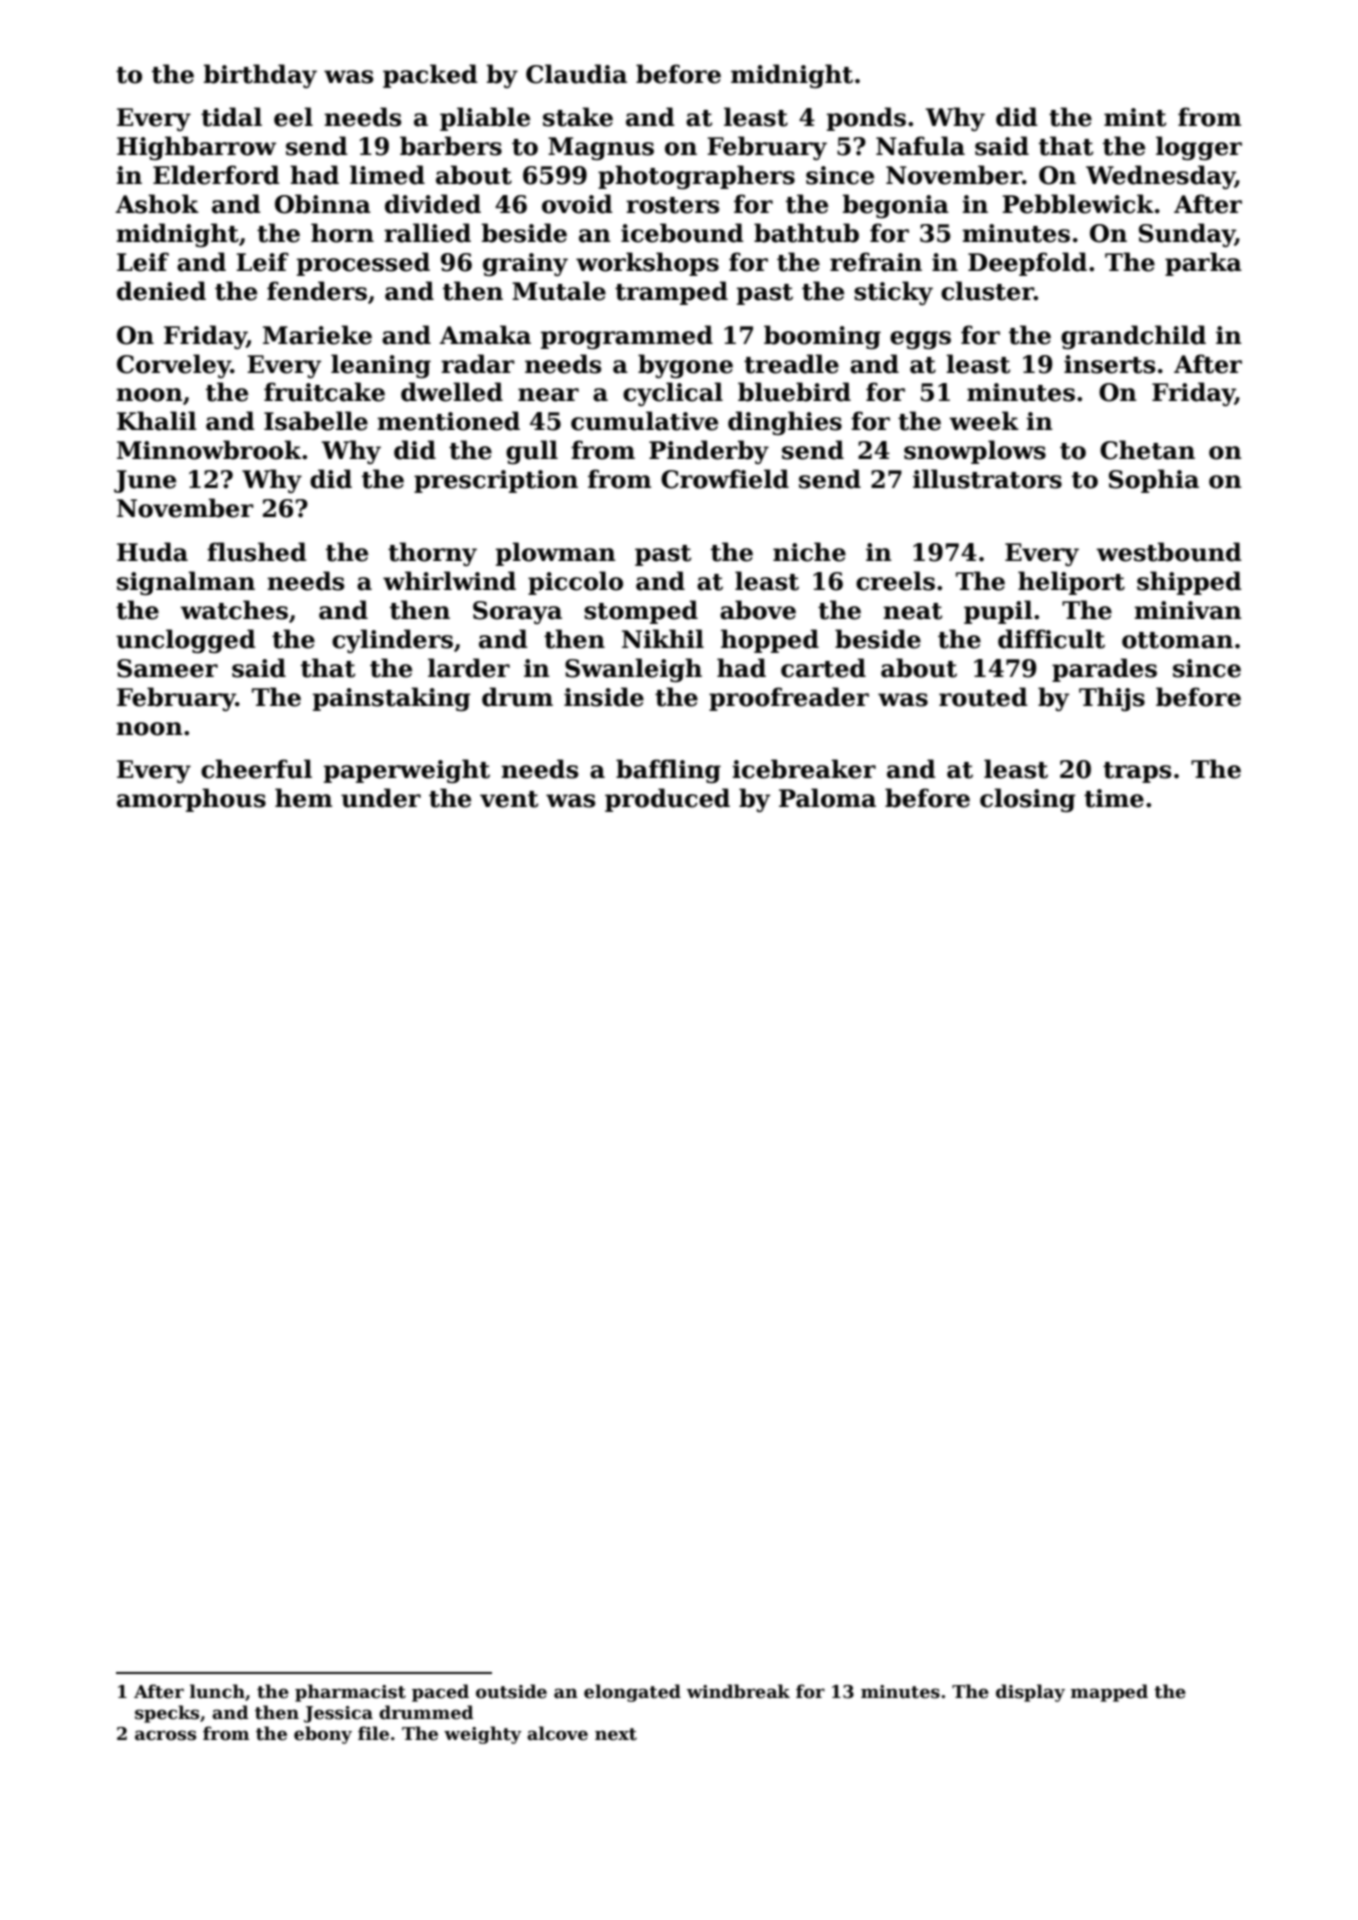 Image resolution: width=1358 pixels, height=1920 pixels. What do you see at coordinates (604, 697) in the document?
I see `inside` at bounding box center [604, 697].
